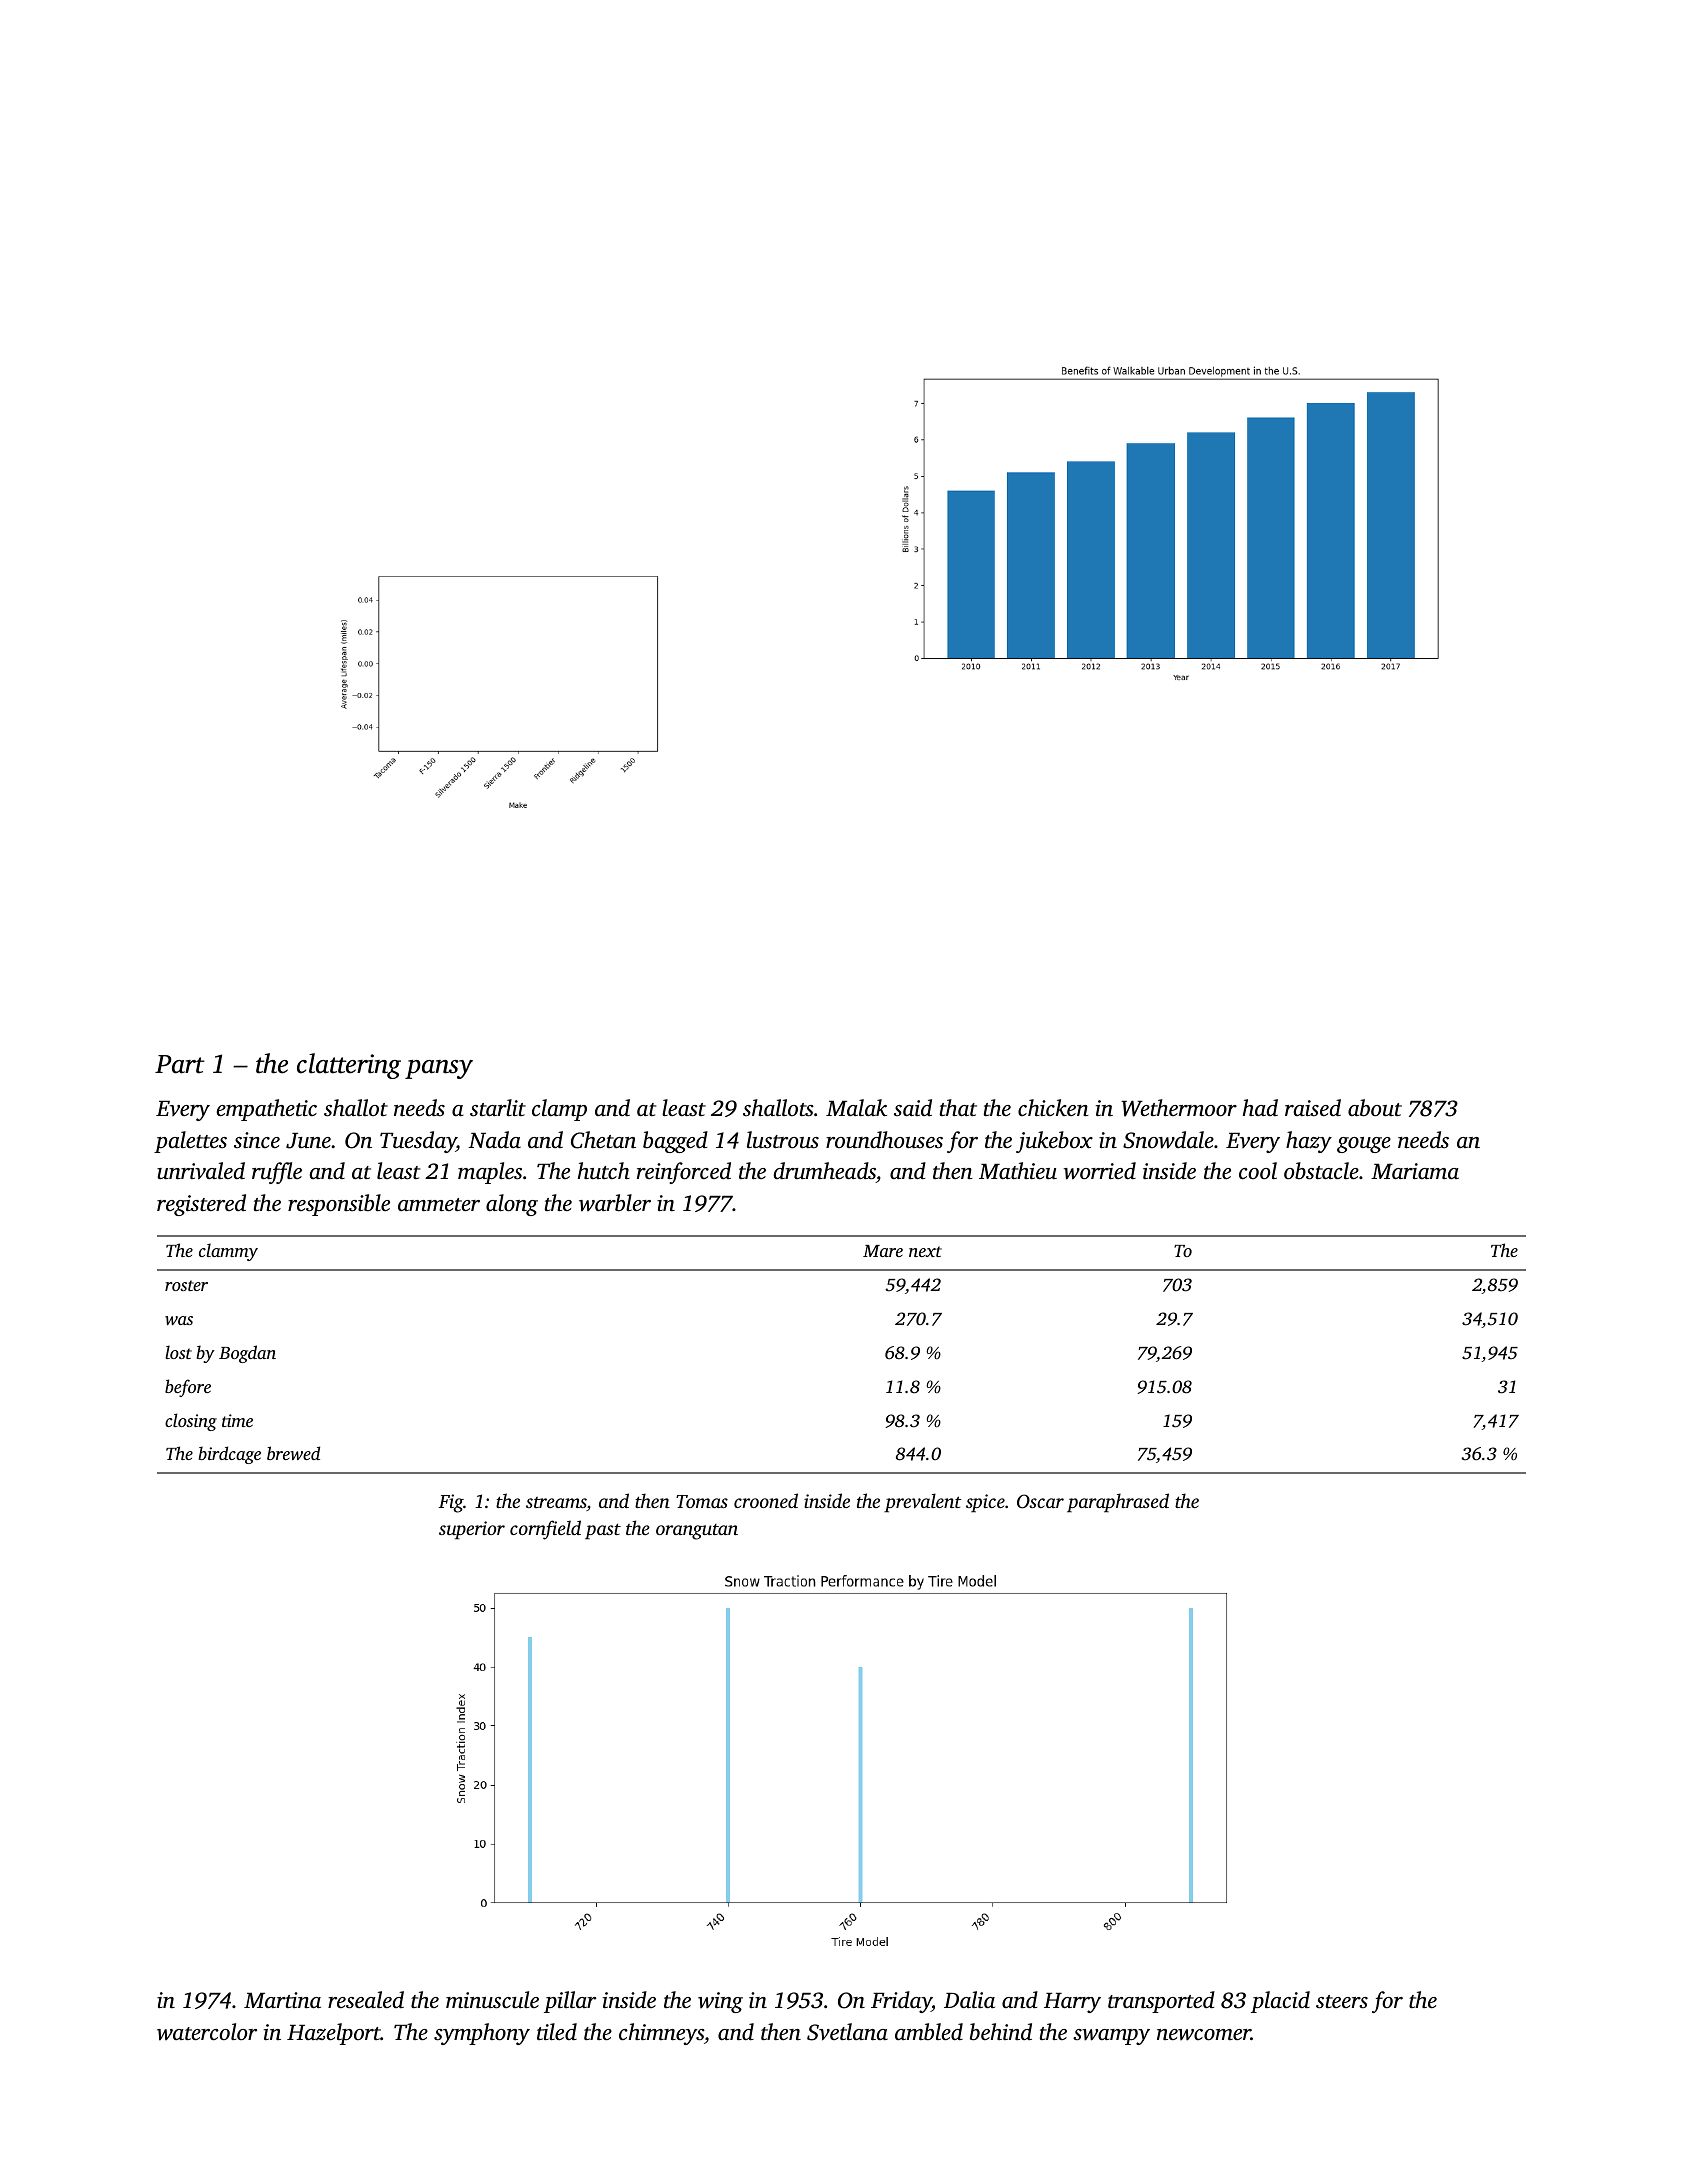 The width and height of the screenshot is (1683, 2178). Describe the element at coordinates (339, 1205) in the screenshot. I see `responsible` at that location.
